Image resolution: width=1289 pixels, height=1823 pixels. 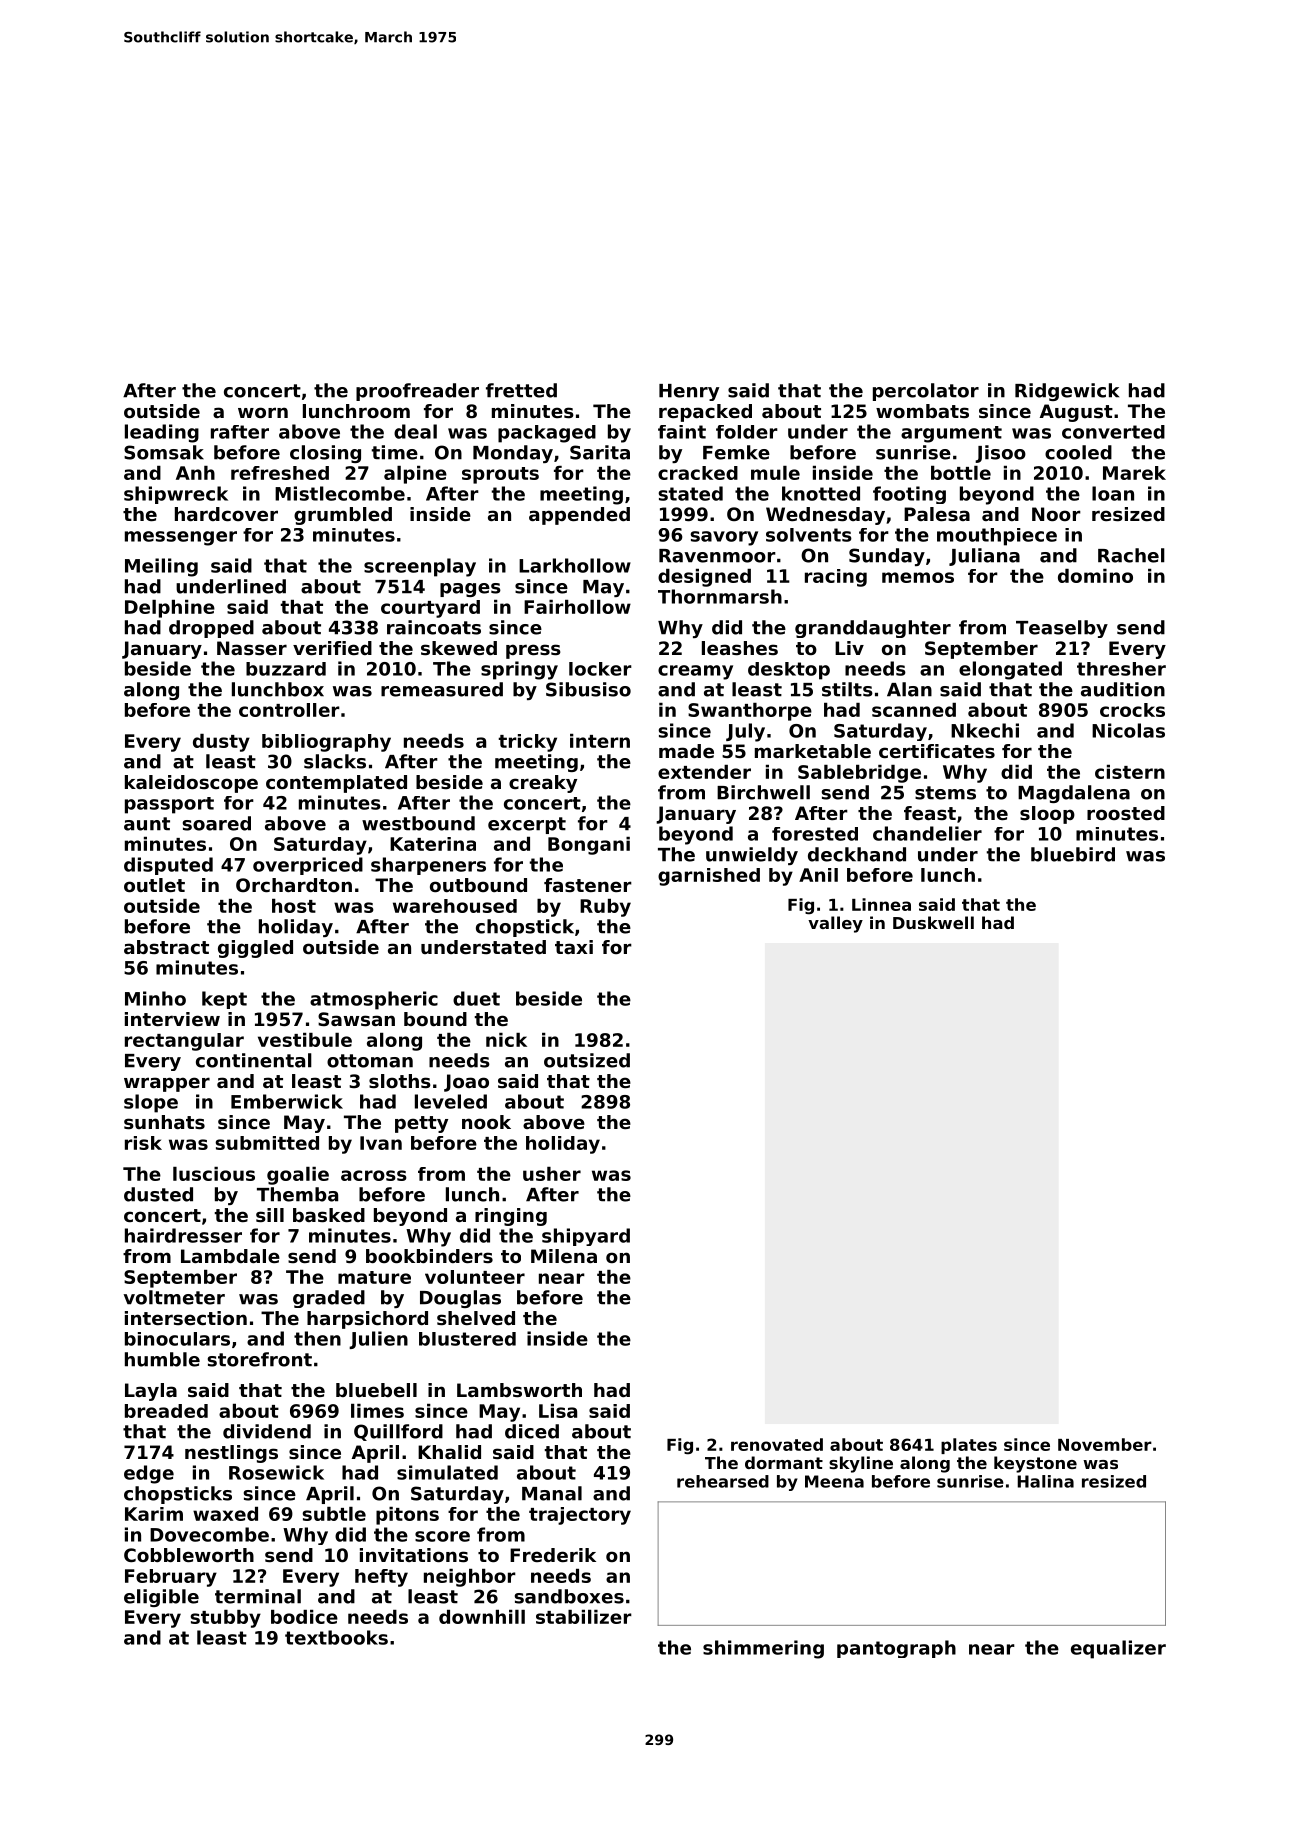 What do you see at coordinates (161, 1598) in the screenshot?
I see `eligible` at bounding box center [161, 1598].
